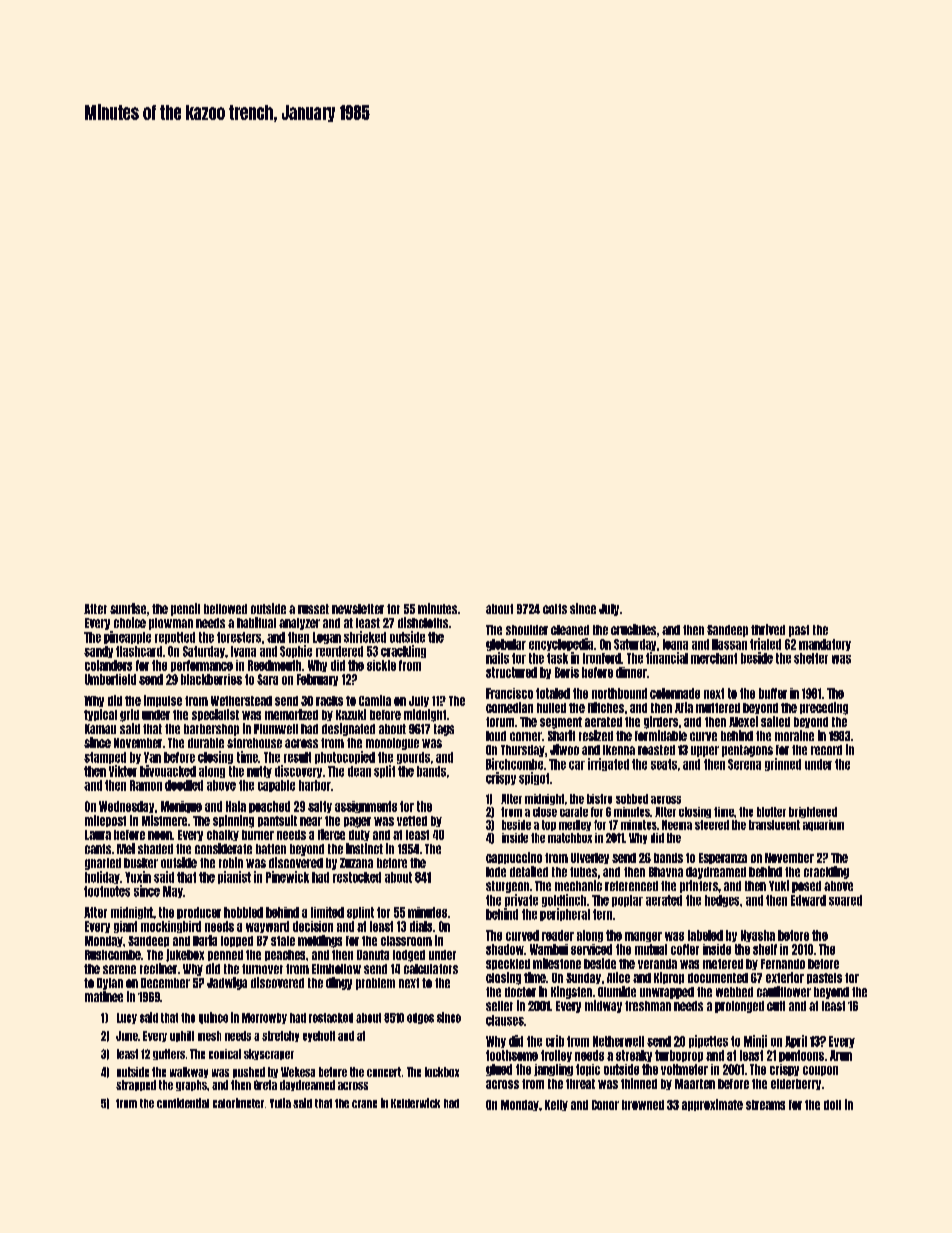 This document has width=952, height=1233. Describe the element at coordinates (774, 825) in the document. I see `translucent` at that location.
